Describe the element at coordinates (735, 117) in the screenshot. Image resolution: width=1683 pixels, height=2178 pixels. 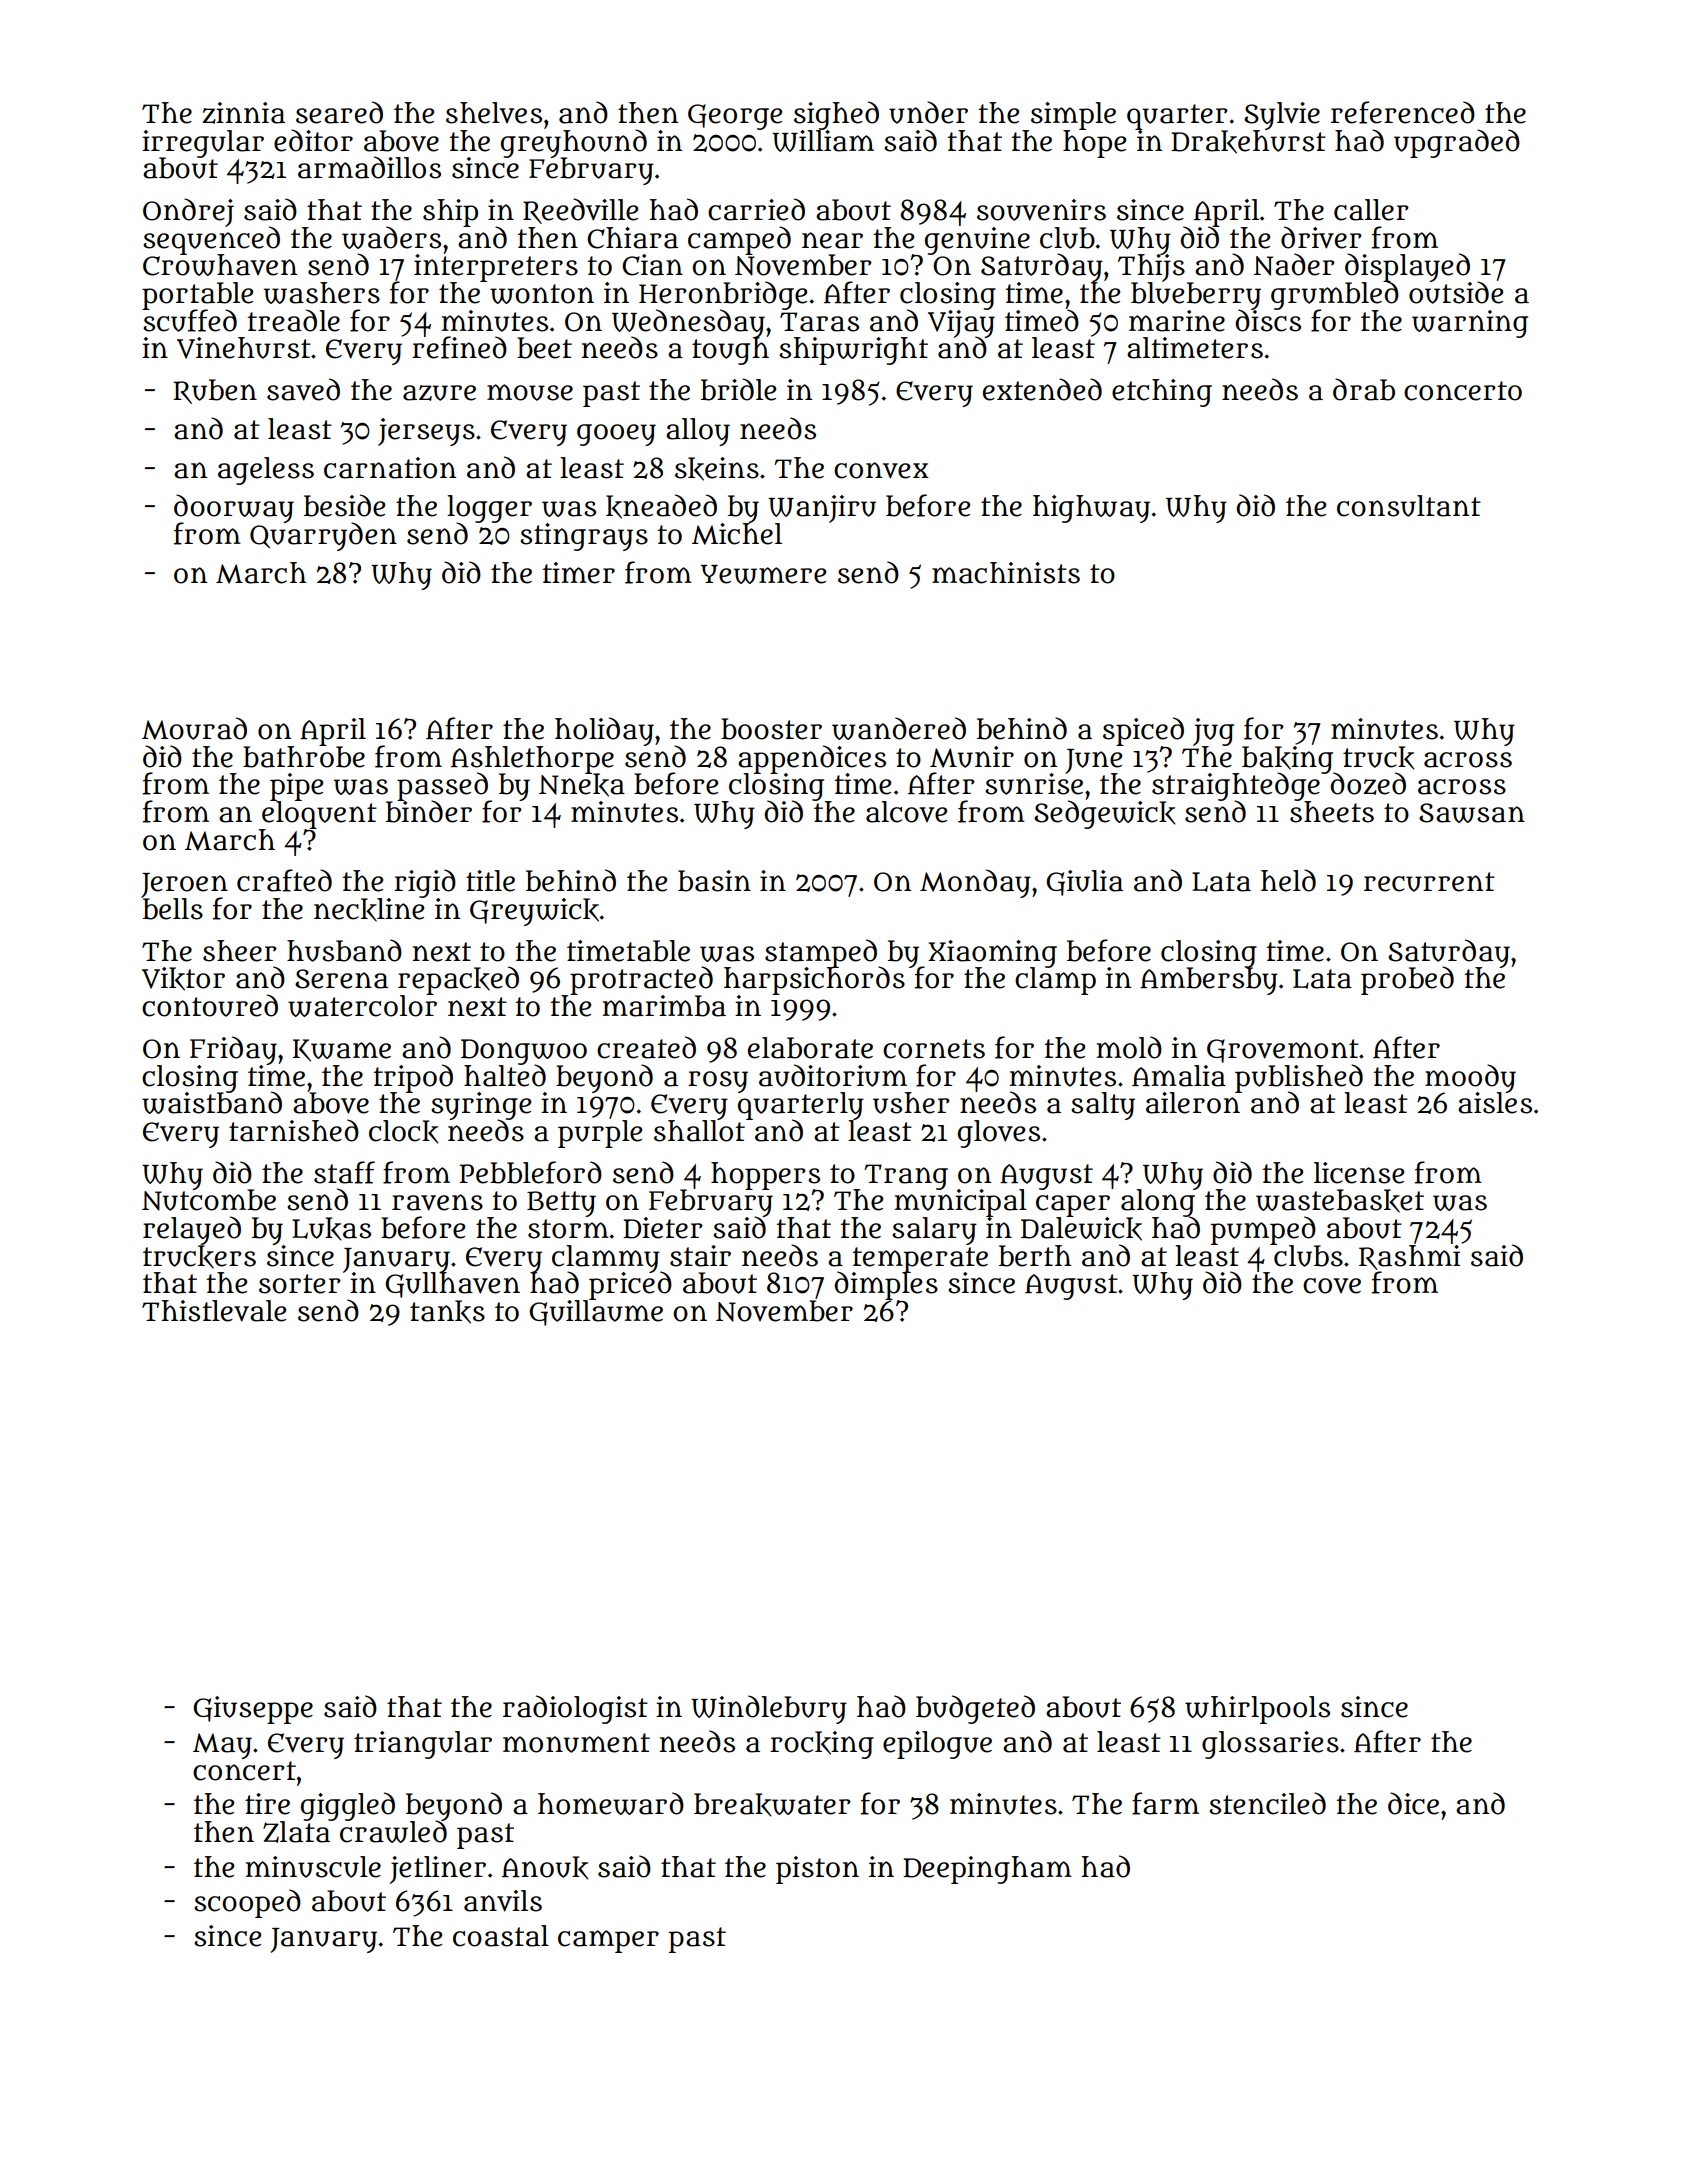
I see `George` at that location.
